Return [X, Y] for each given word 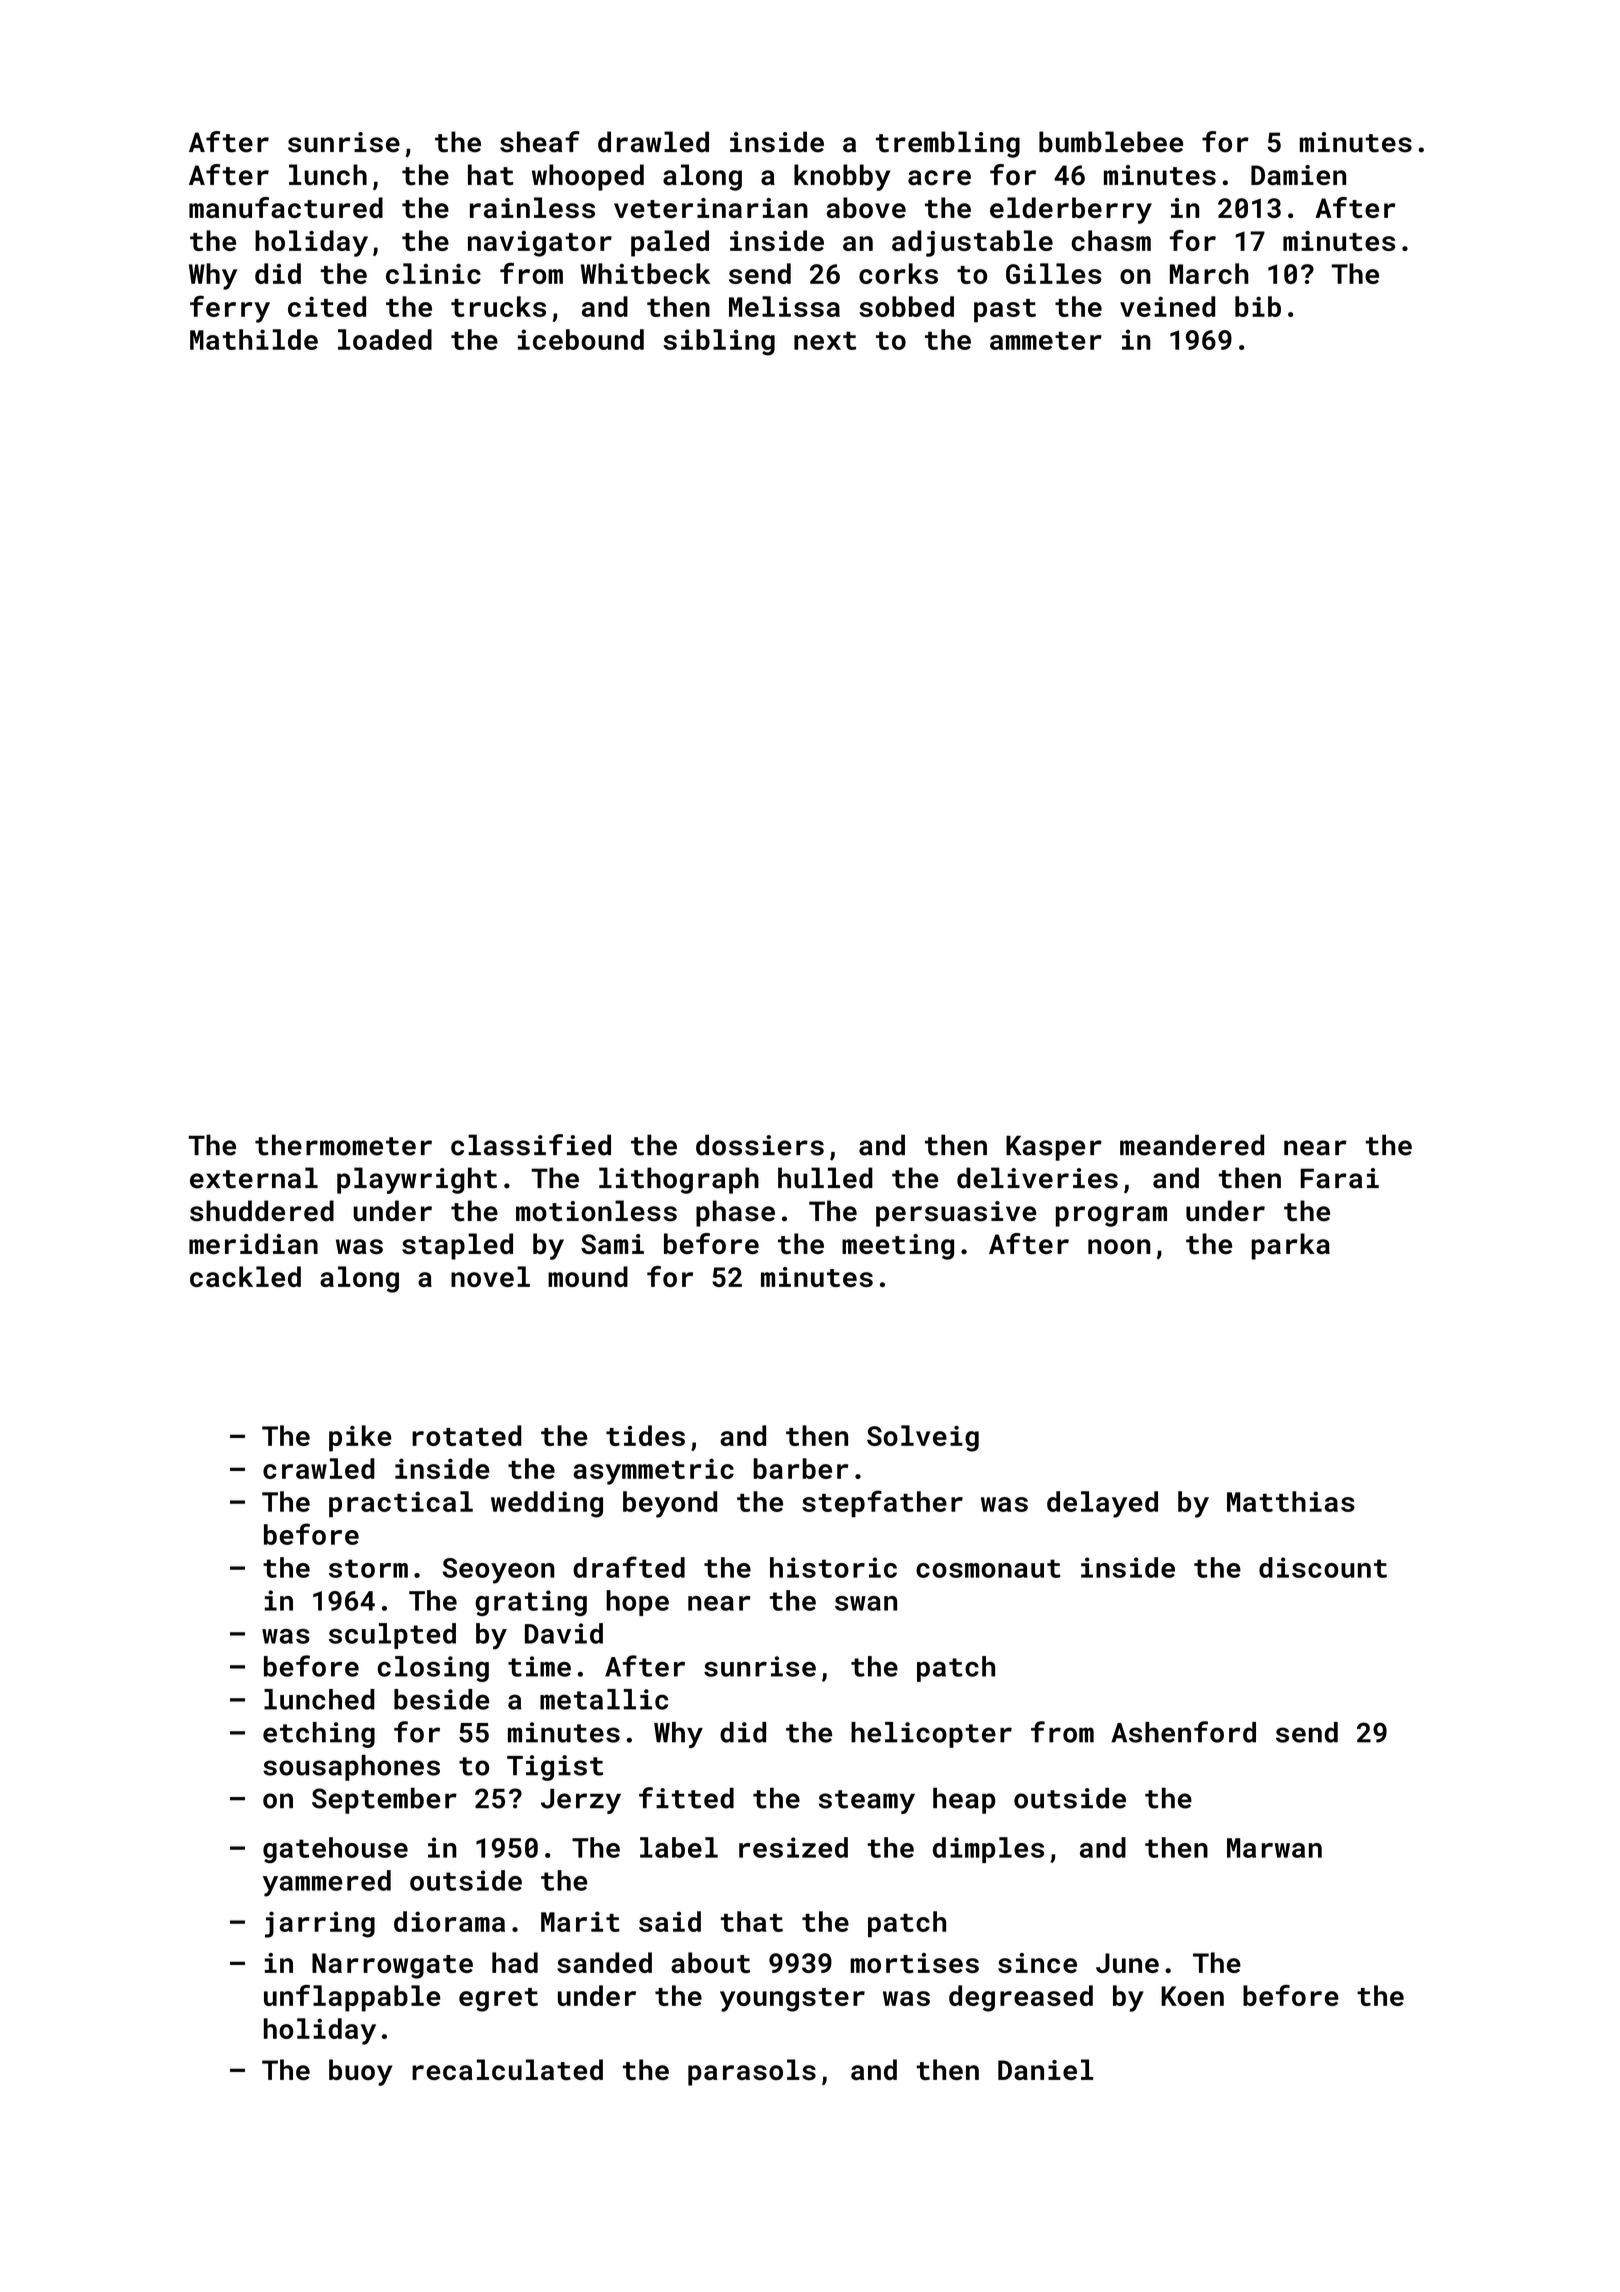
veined [1167, 306]
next [825, 341]
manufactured [286, 207]
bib [1258, 306]
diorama [449, 1921]
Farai [1340, 1178]
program [1111, 1216]
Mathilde [254, 339]
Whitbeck [645, 273]
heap [964, 1800]
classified [531, 1145]
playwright [417, 1180]
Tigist [555, 1768]
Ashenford [1183, 1732]
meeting [898, 1247]
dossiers [760, 1145]
